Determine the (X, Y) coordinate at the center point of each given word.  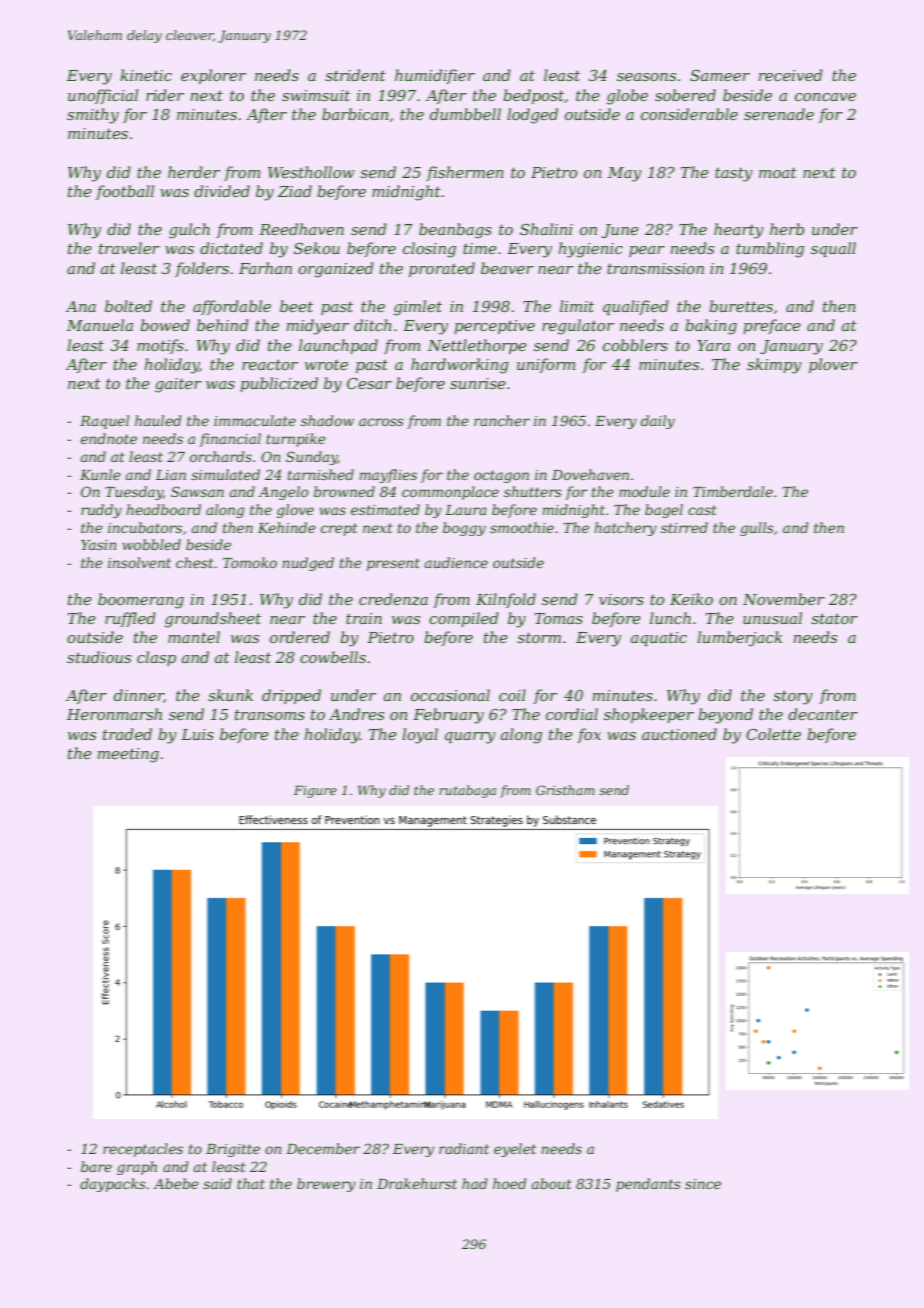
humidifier (435, 76)
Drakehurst (417, 1183)
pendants (648, 1185)
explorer (213, 76)
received (790, 75)
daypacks (113, 1185)
